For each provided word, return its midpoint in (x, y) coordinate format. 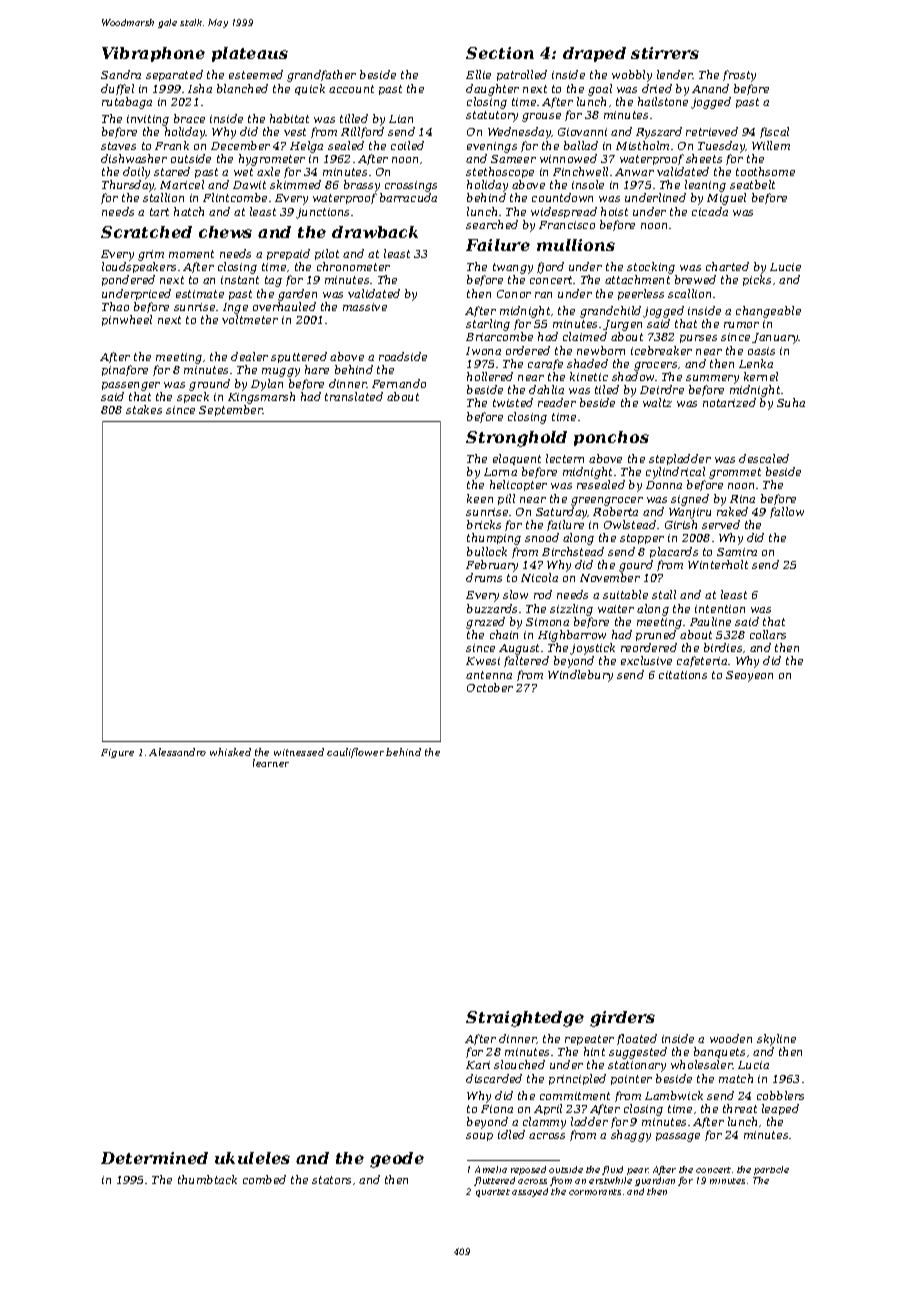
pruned (656, 635)
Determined (154, 1158)
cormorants (595, 1192)
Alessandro (177, 752)
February (492, 566)
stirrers (665, 53)
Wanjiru (690, 513)
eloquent (517, 459)
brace (189, 118)
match (736, 1078)
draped (594, 54)
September (231, 410)
